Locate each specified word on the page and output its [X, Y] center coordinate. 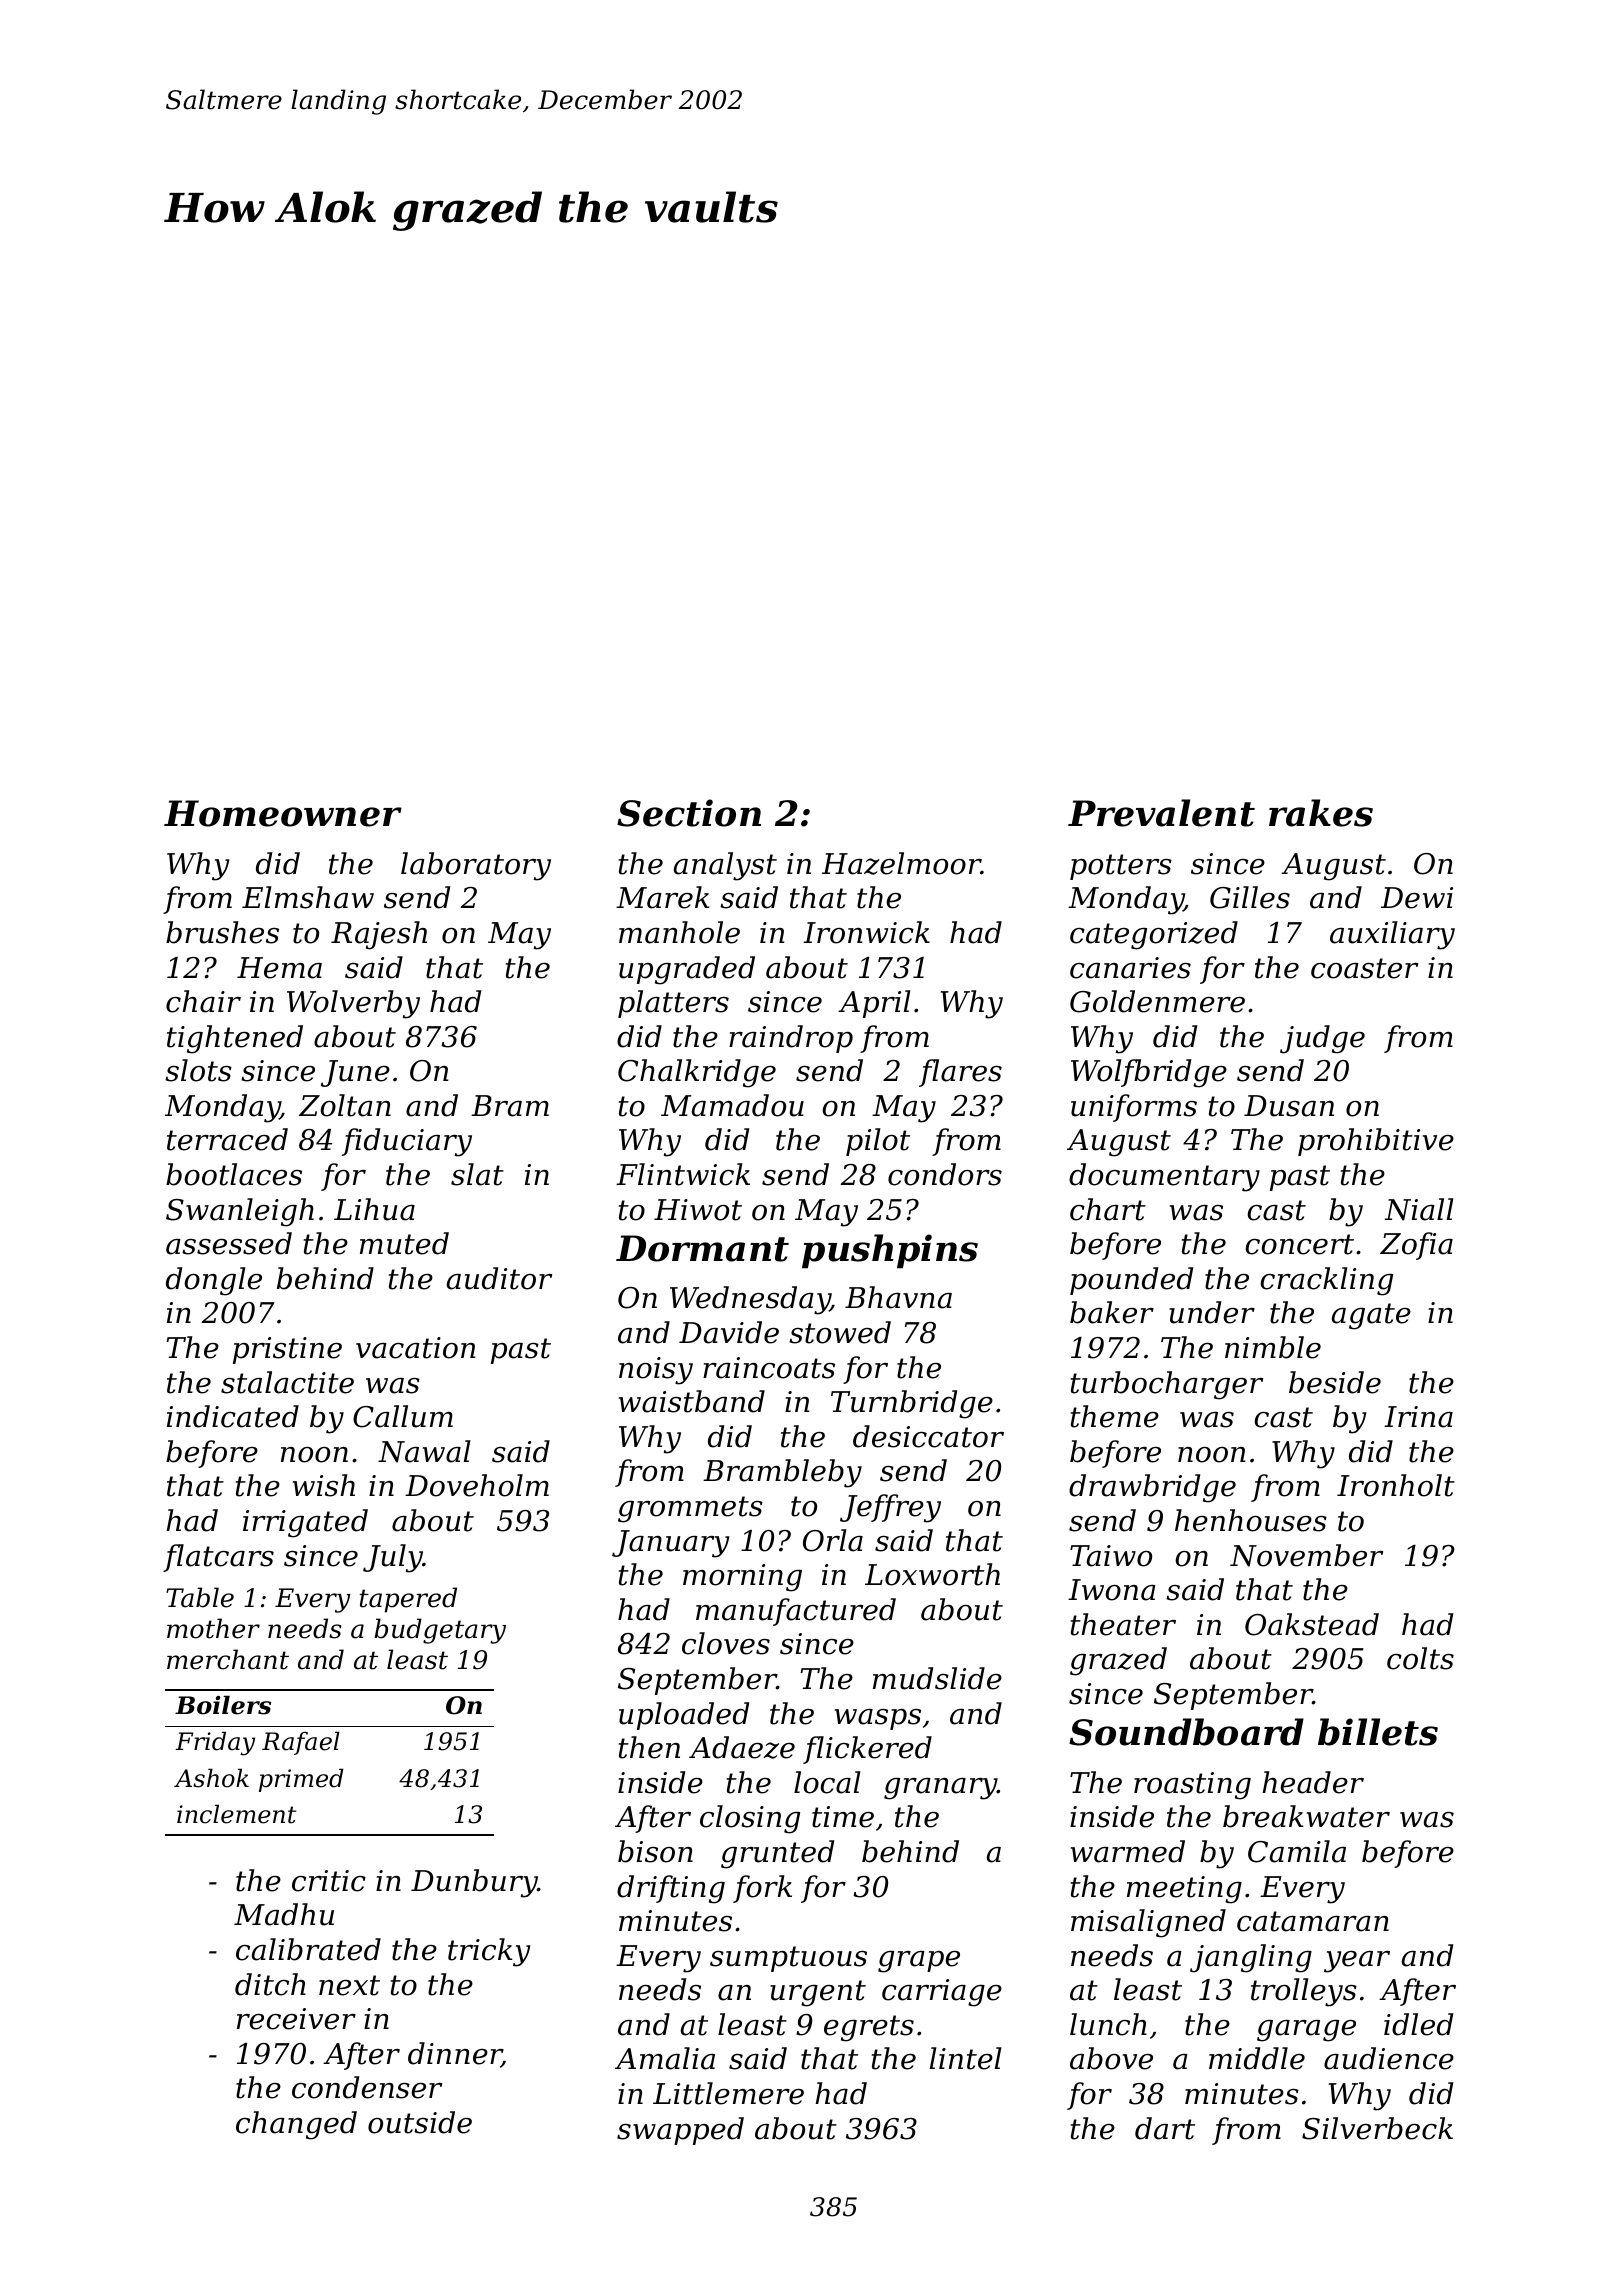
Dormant [702, 1248]
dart [1165, 2128]
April [874, 1004]
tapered [408, 1600]
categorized [1154, 935]
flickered [867, 1750]
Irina [1418, 1417]
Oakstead [1312, 1624]
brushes [222, 932]
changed [296, 2125]
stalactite [287, 1382]
